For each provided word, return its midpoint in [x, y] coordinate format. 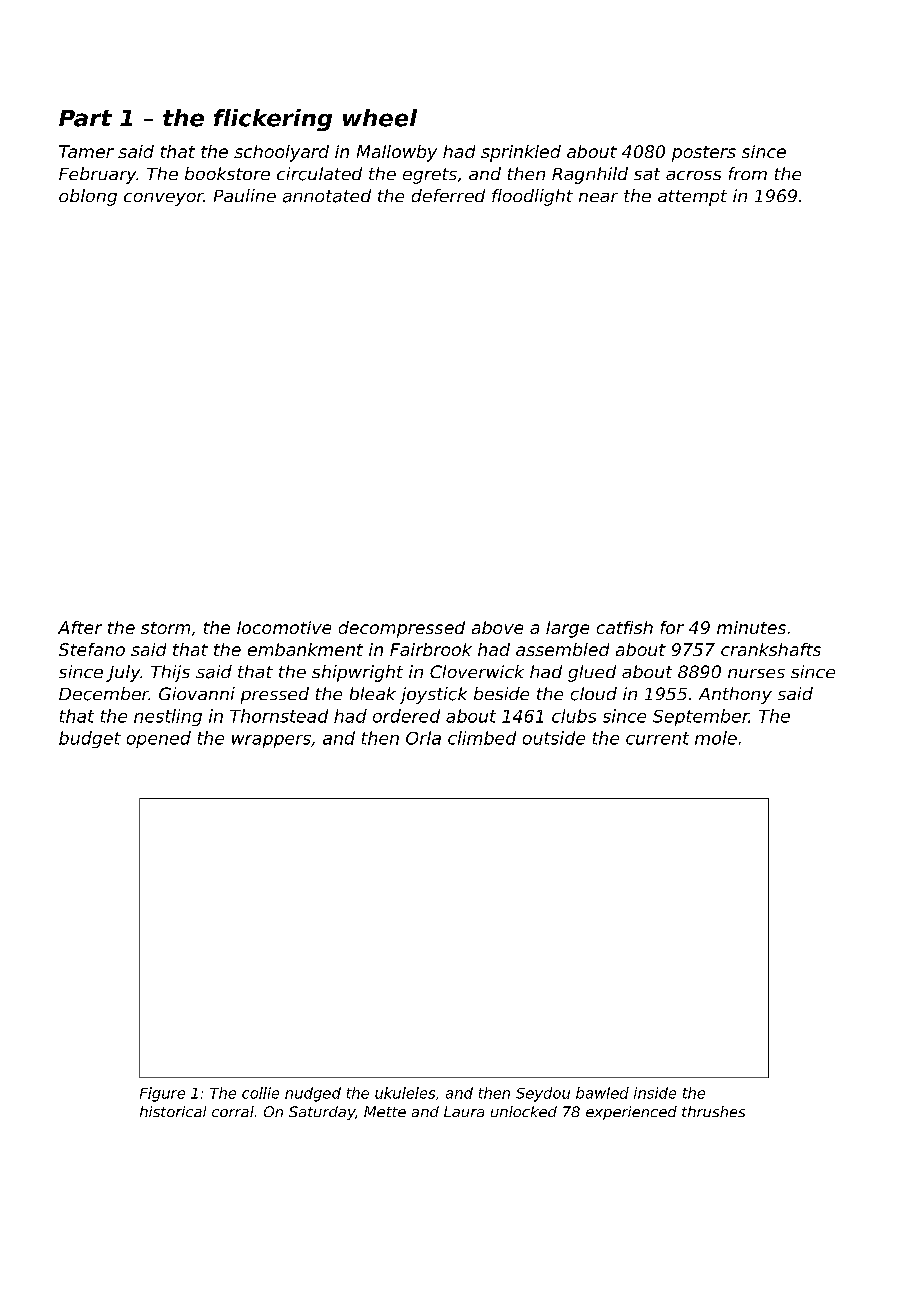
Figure [162, 1094]
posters [704, 154]
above [497, 627]
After [80, 627]
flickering [273, 120]
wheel [380, 118]
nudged [313, 1094]
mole [716, 738]
